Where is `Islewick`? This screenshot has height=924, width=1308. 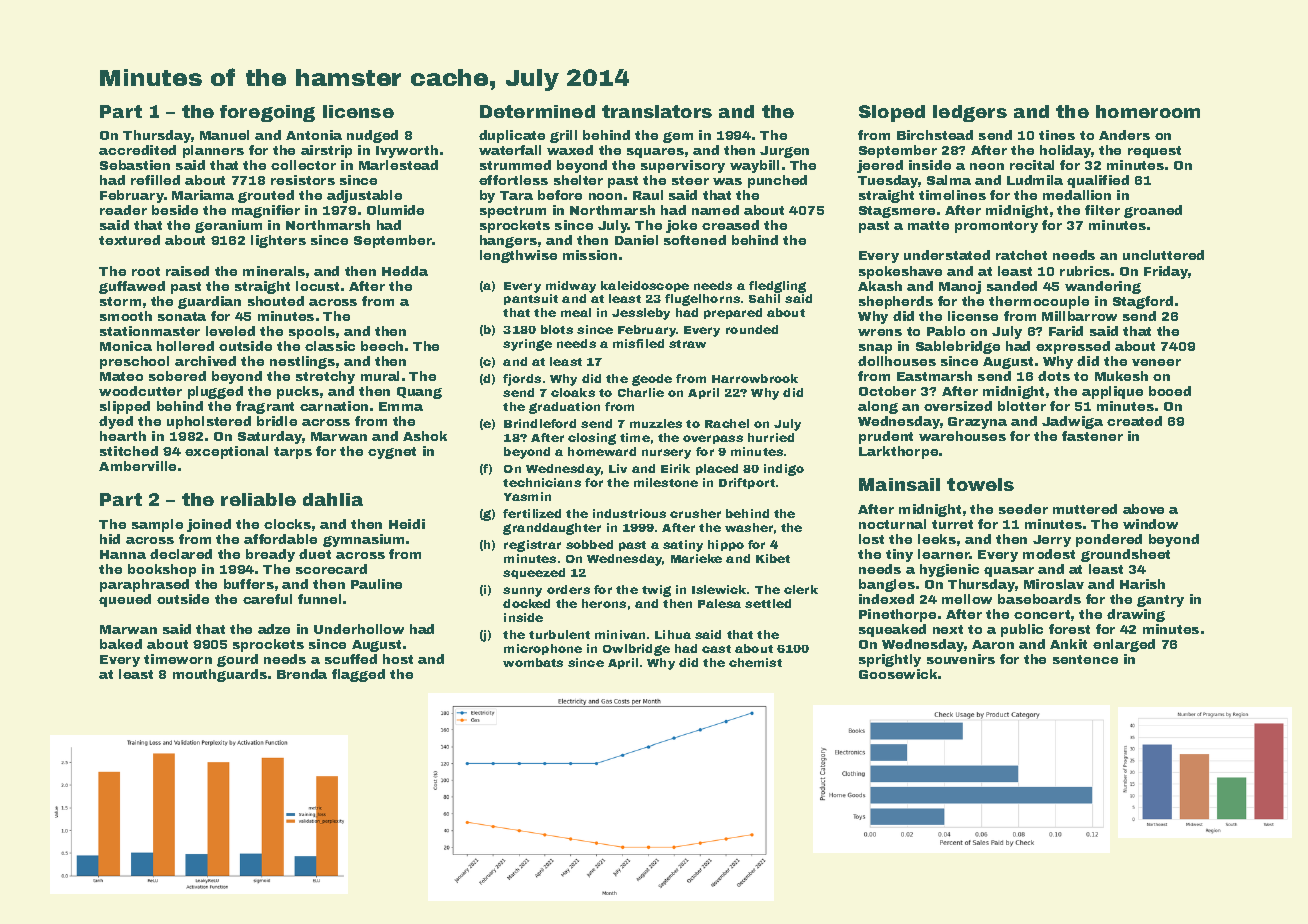 Islewick is located at coordinates (719, 589).
